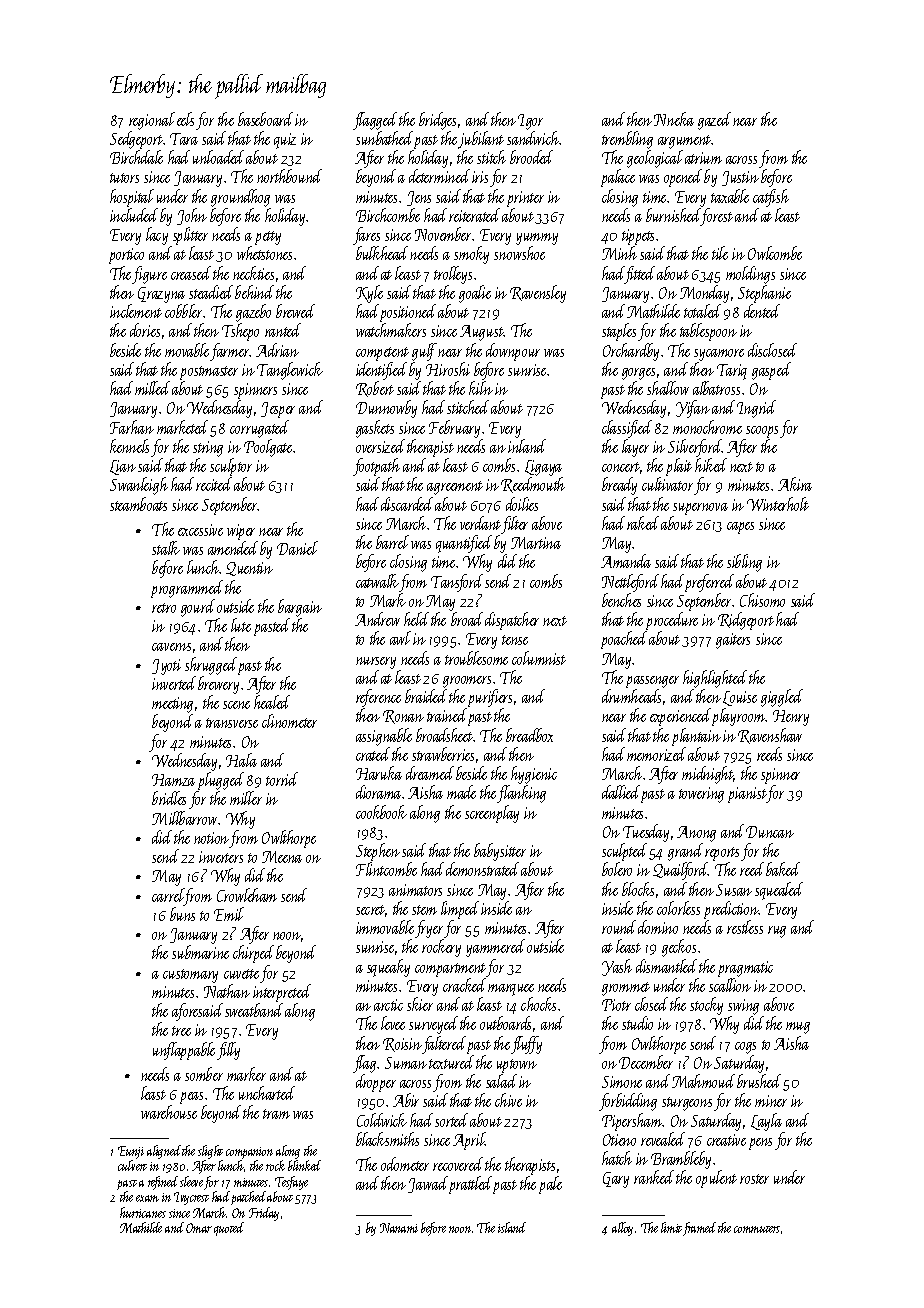 The image size is (924, 1308). What do you see at coordinates (132, 427) in the document?
I see `Farhan` at bounding box center [132, 427].
